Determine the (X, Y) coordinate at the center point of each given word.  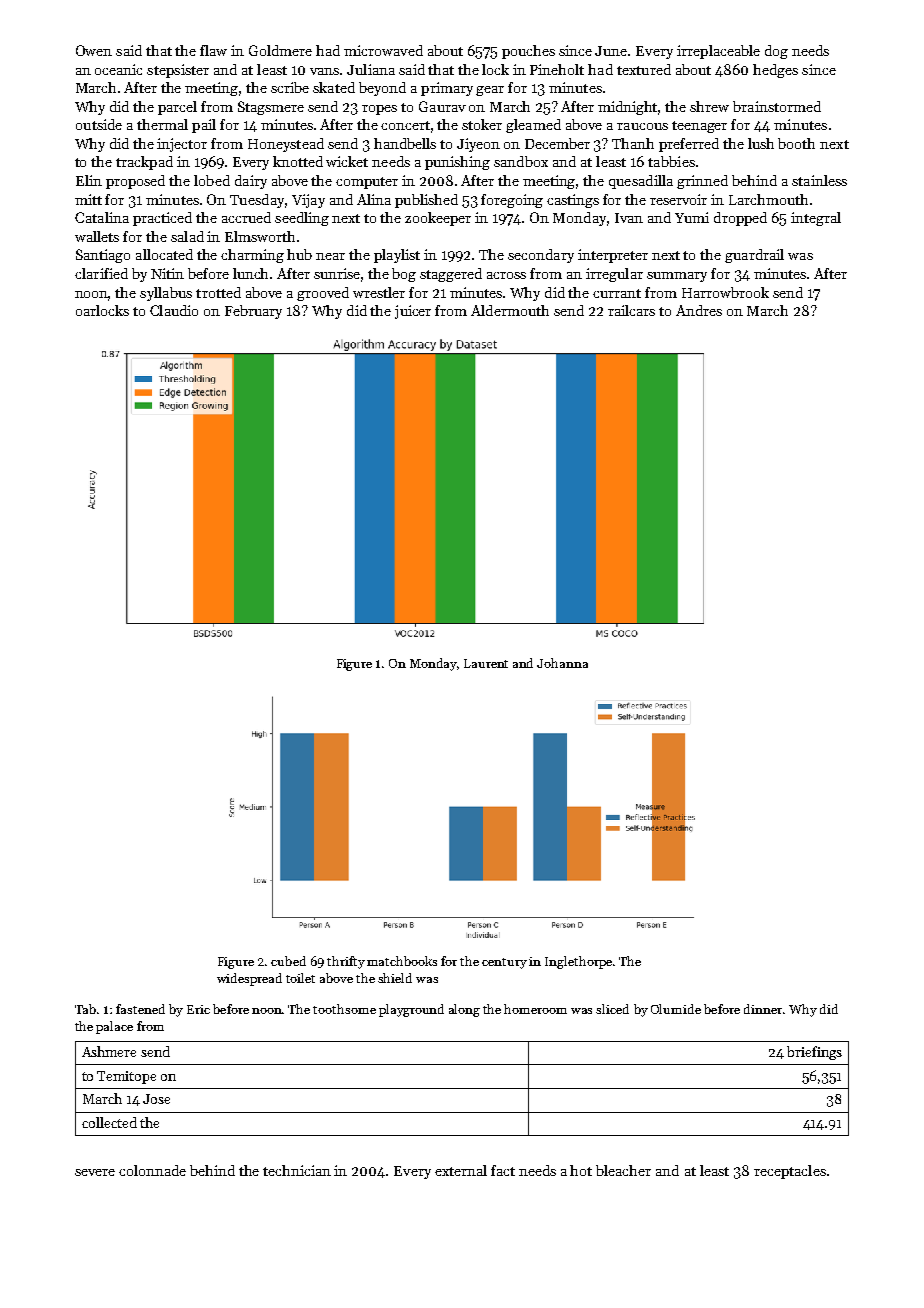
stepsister (178, 71)
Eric (198, 1009)
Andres (699, 310)
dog (776, 52)
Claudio (174, 310)
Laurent (486, 663)
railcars (631, 310)
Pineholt (557, 69)
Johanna (562, 663)
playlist (397, 256)
